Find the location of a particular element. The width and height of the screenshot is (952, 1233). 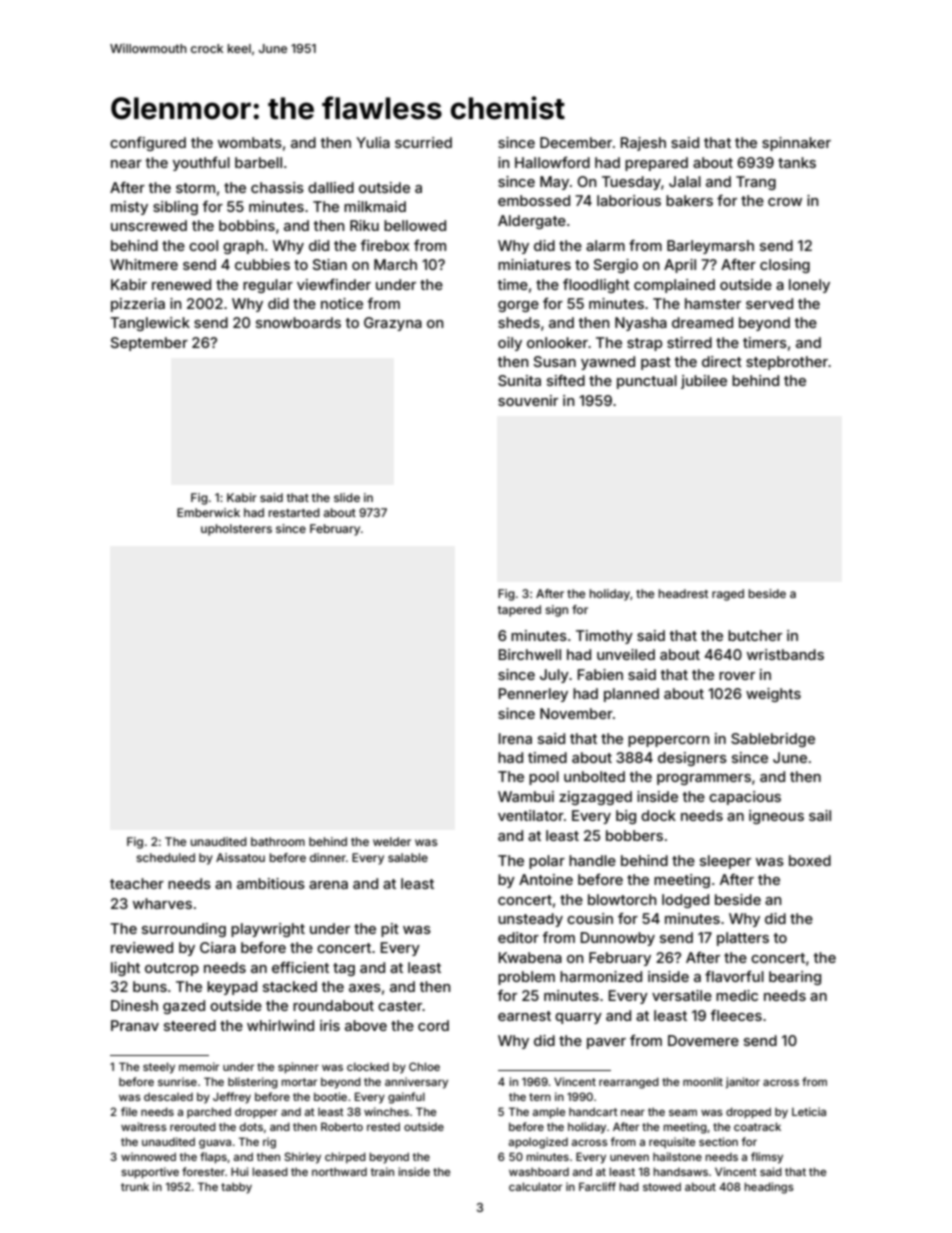

strap is located at coordinates (644, 344).
